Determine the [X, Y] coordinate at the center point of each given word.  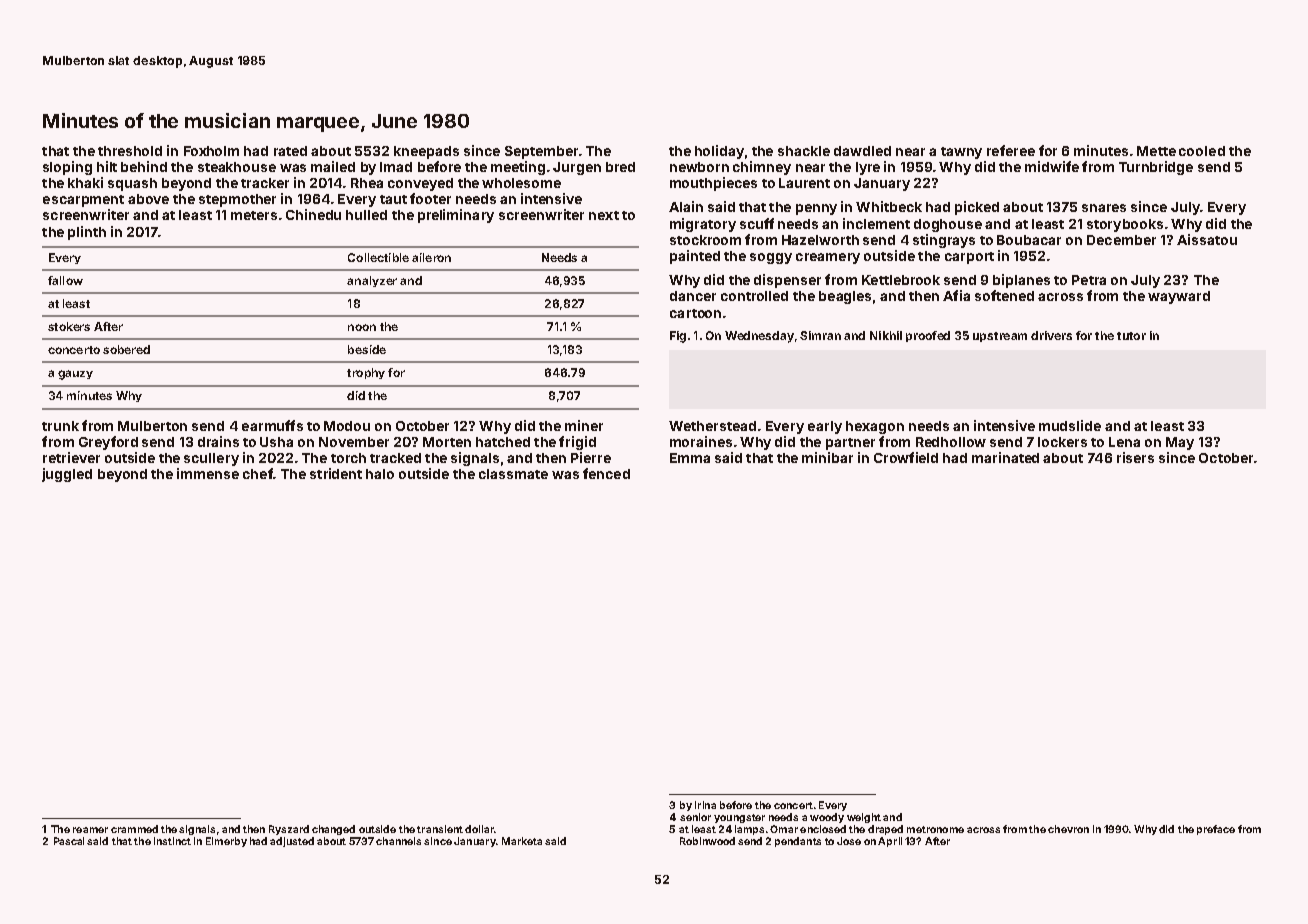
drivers [1051, 335]
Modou [347, 426]
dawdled [862, 151]
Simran [820, 335]
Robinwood [707, 841]
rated [290, 151]
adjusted [292, 842]
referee [1011, 150]
